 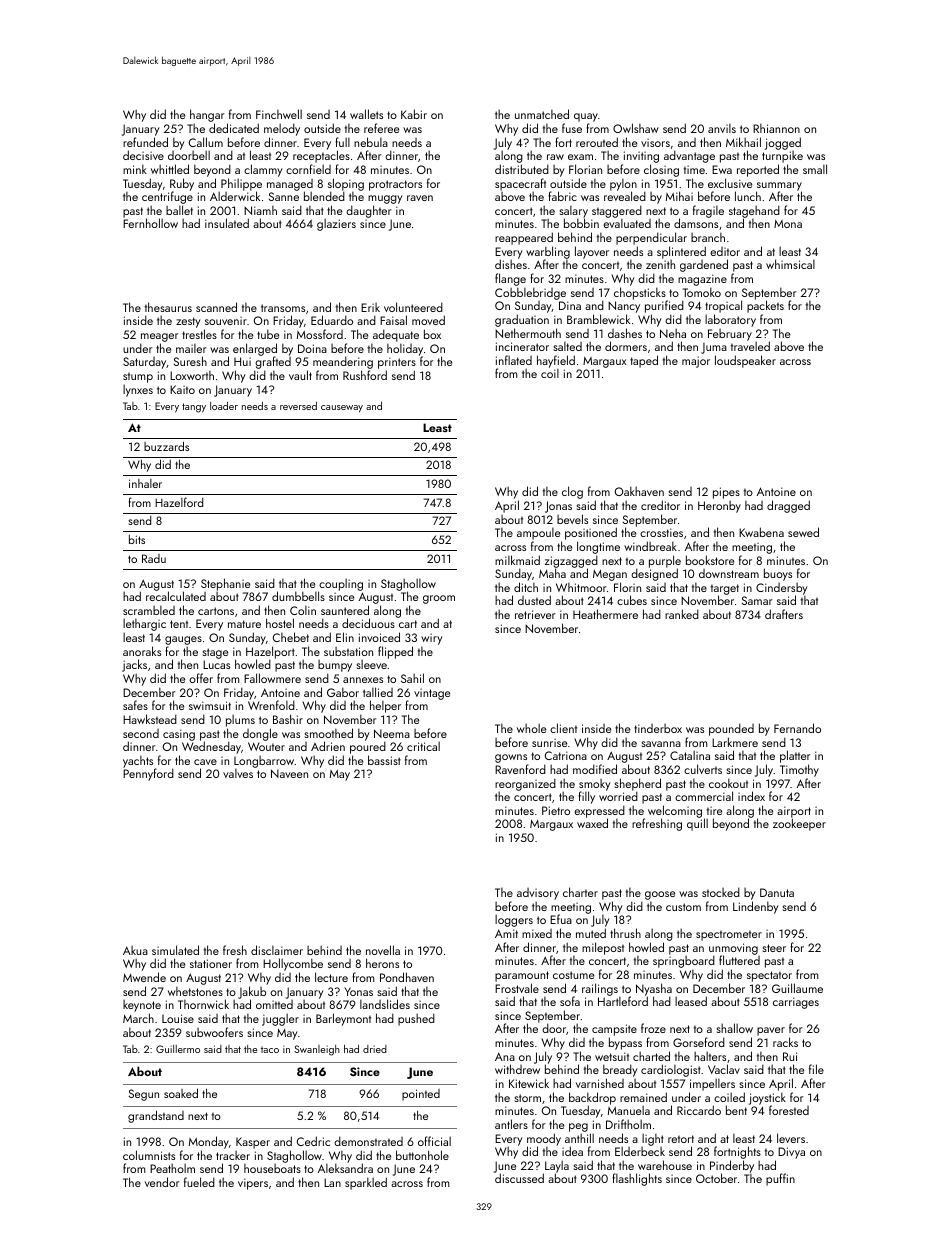 I want to click on Pennyford, so click(x=148, y=775).
